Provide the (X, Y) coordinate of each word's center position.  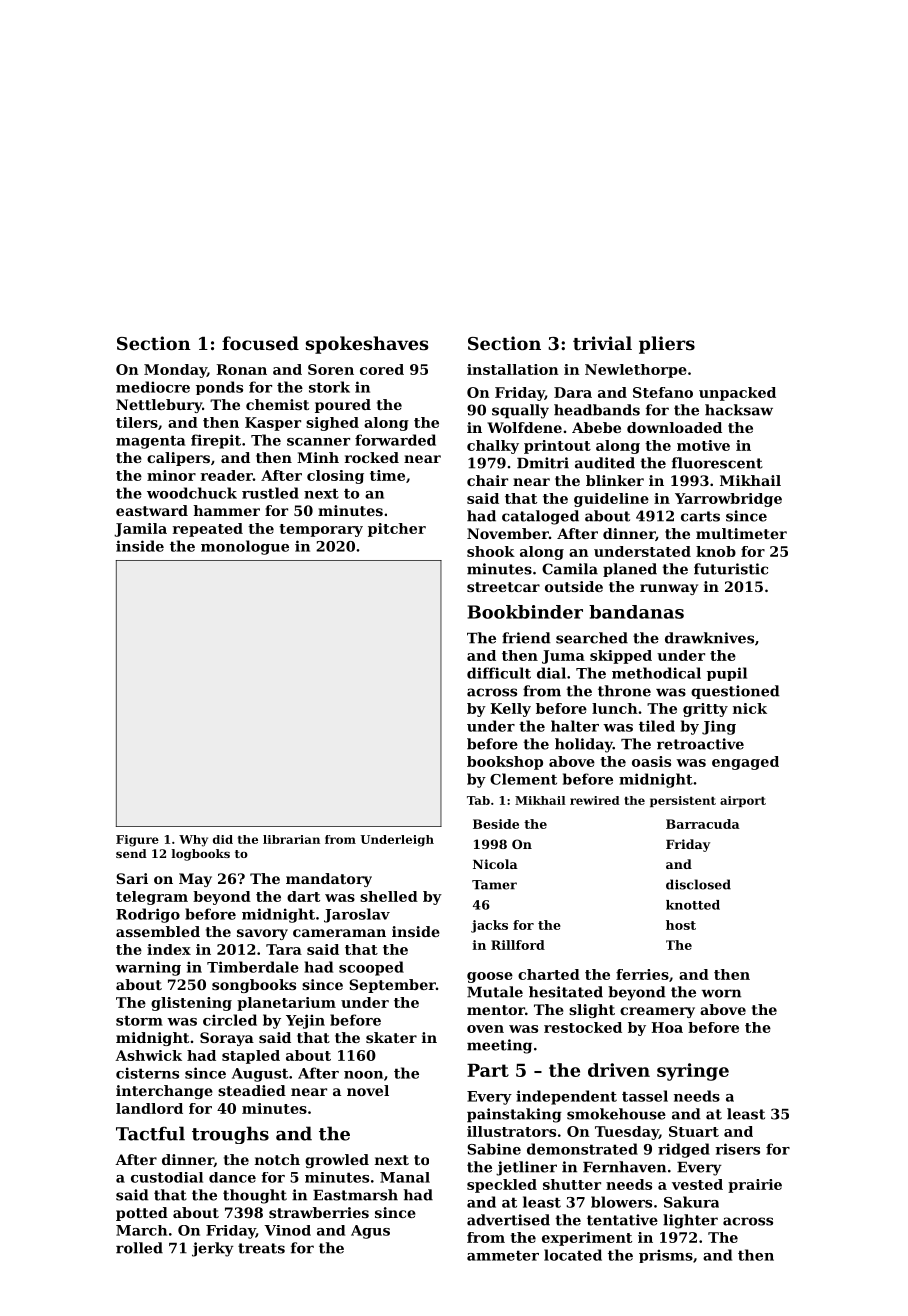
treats (261, 1248)
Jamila (140, 530)
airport (743, 801)
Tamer (494, 885)
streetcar (503, 587)
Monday (175, 371)
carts (700, 516)
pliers (667, 345)
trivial (602, 343)
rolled (139, 1248)
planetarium (286, 1004)
